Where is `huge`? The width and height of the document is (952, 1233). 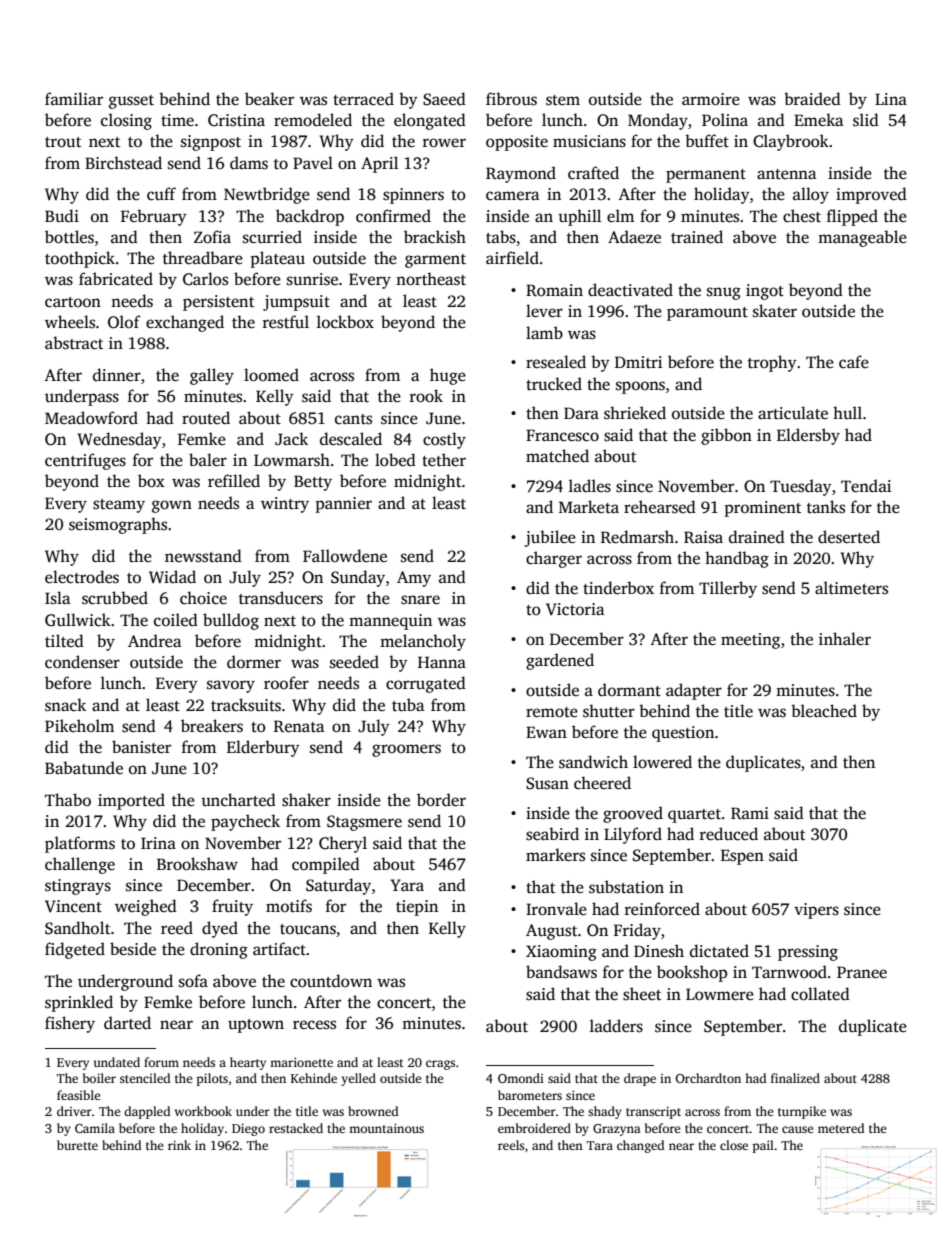
huge is located at coordinates (448, 376).
